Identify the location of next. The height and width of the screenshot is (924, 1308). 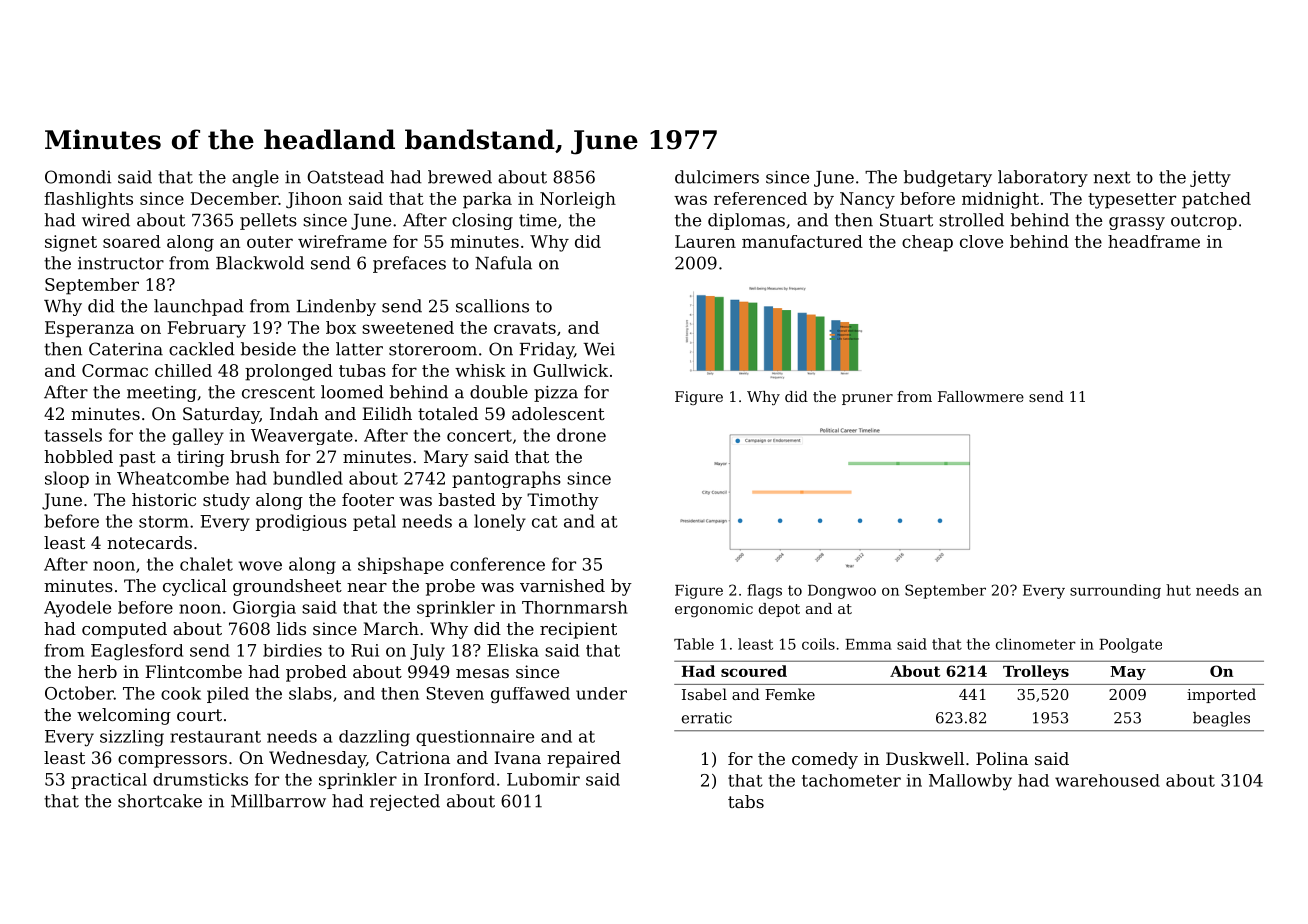
(1112, 177).
